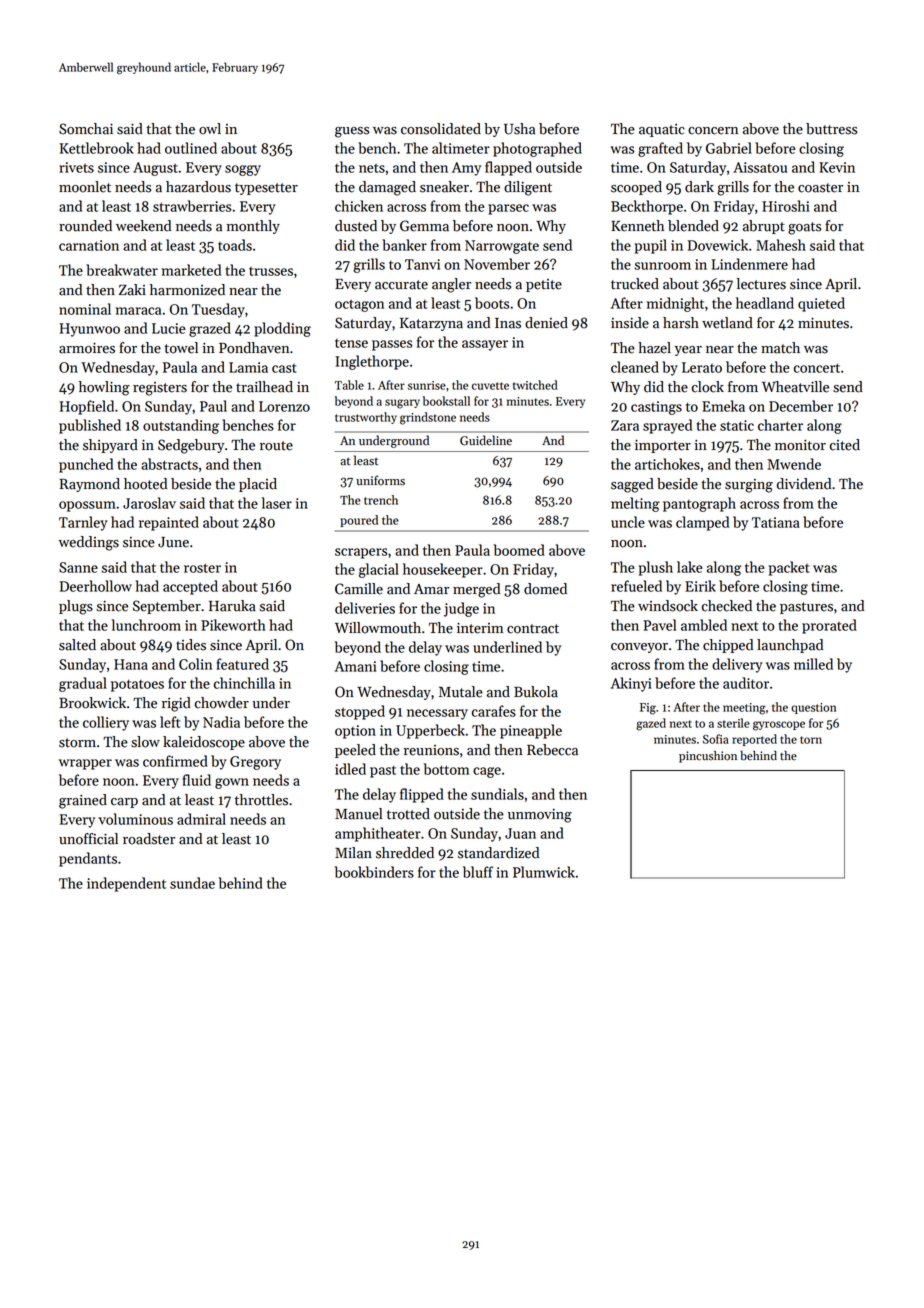  Describe the element at coordinates (192, 883) in the screenshot. I see `sundae` at that location.
